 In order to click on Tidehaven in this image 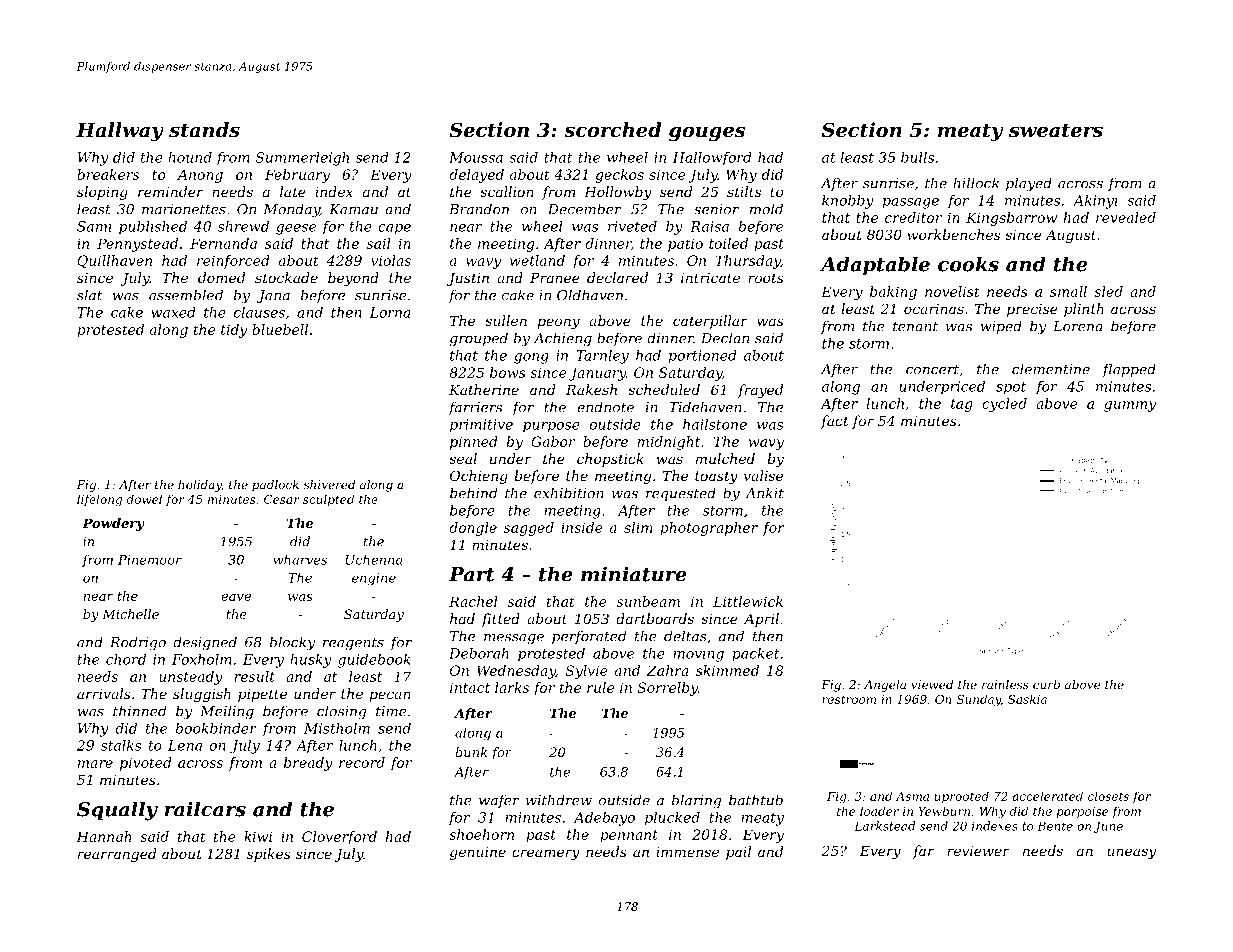, I will do `click(705, 407)`.
